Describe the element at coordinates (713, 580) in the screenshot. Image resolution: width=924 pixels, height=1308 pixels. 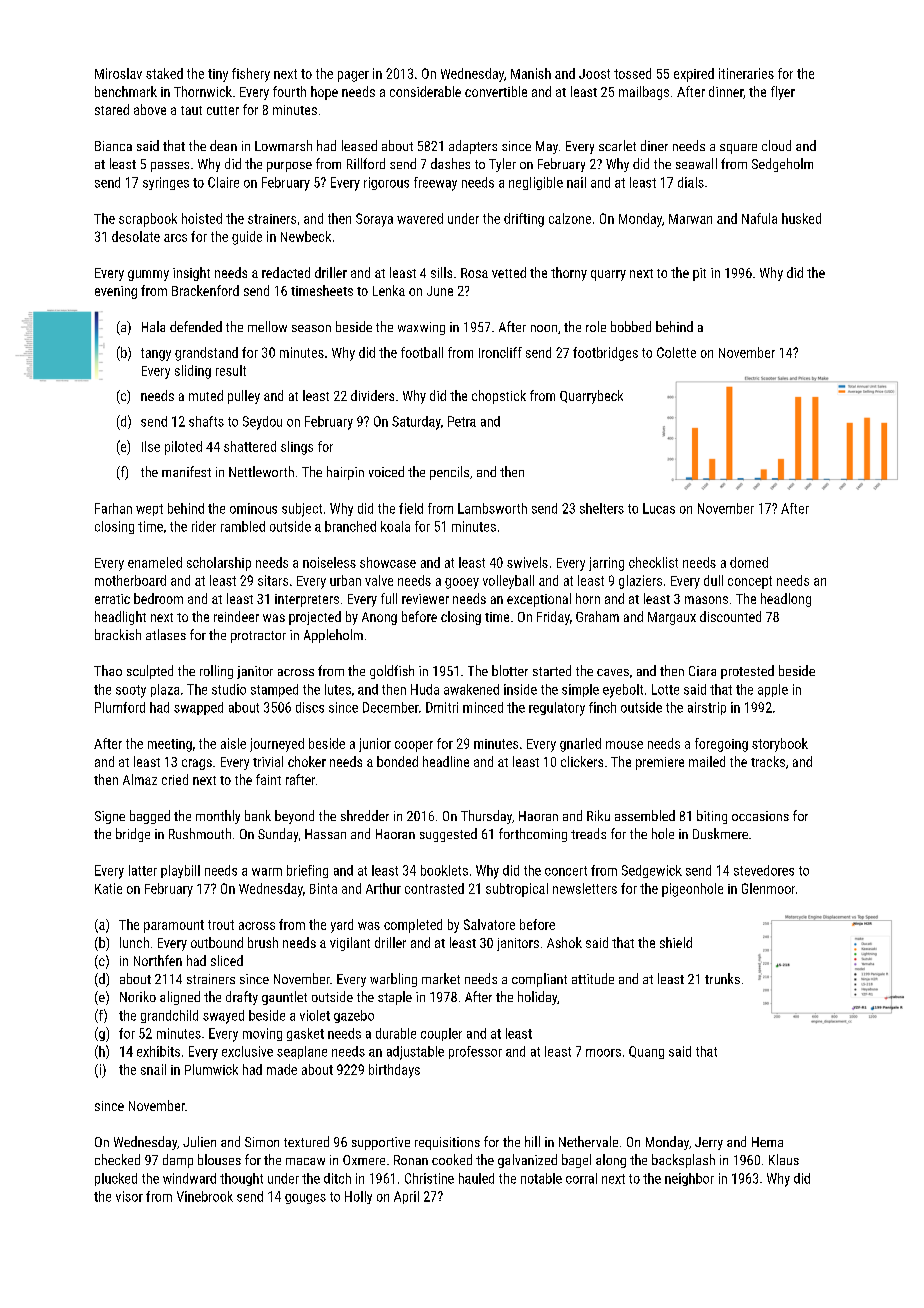
I see `dull` at that location.
